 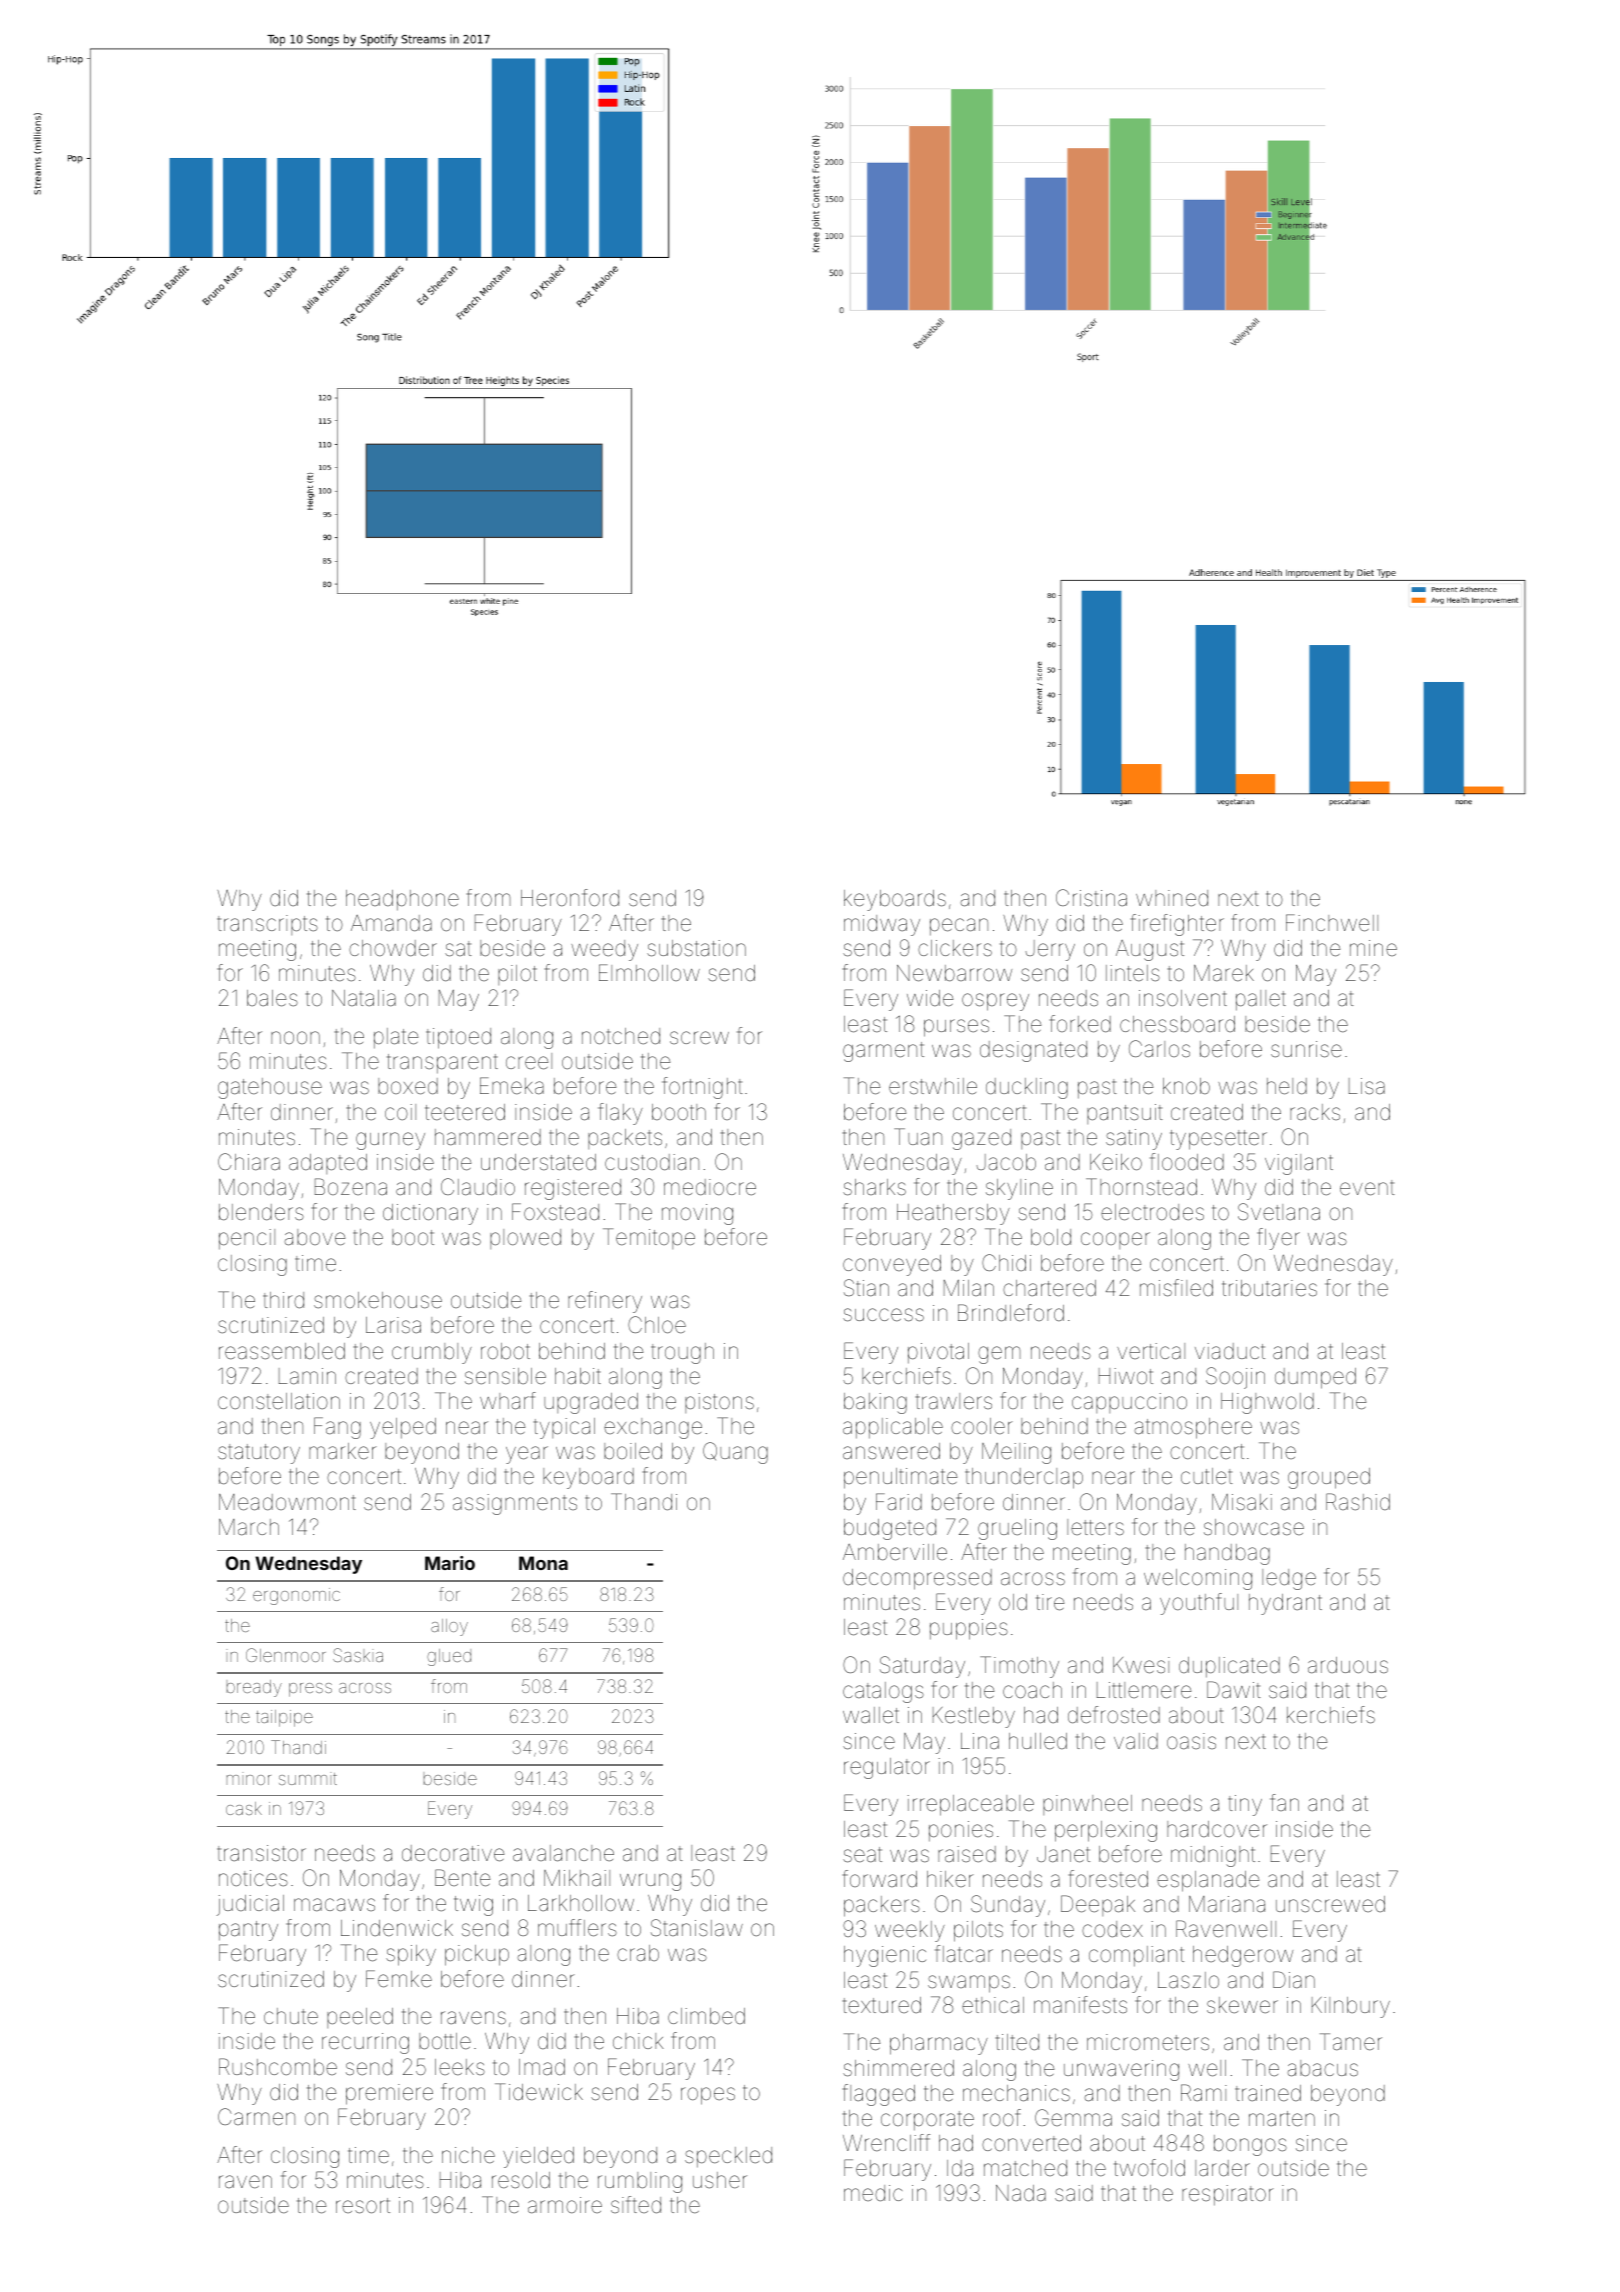 I want to click on Misaki, so click(x=1242, y=1502).
